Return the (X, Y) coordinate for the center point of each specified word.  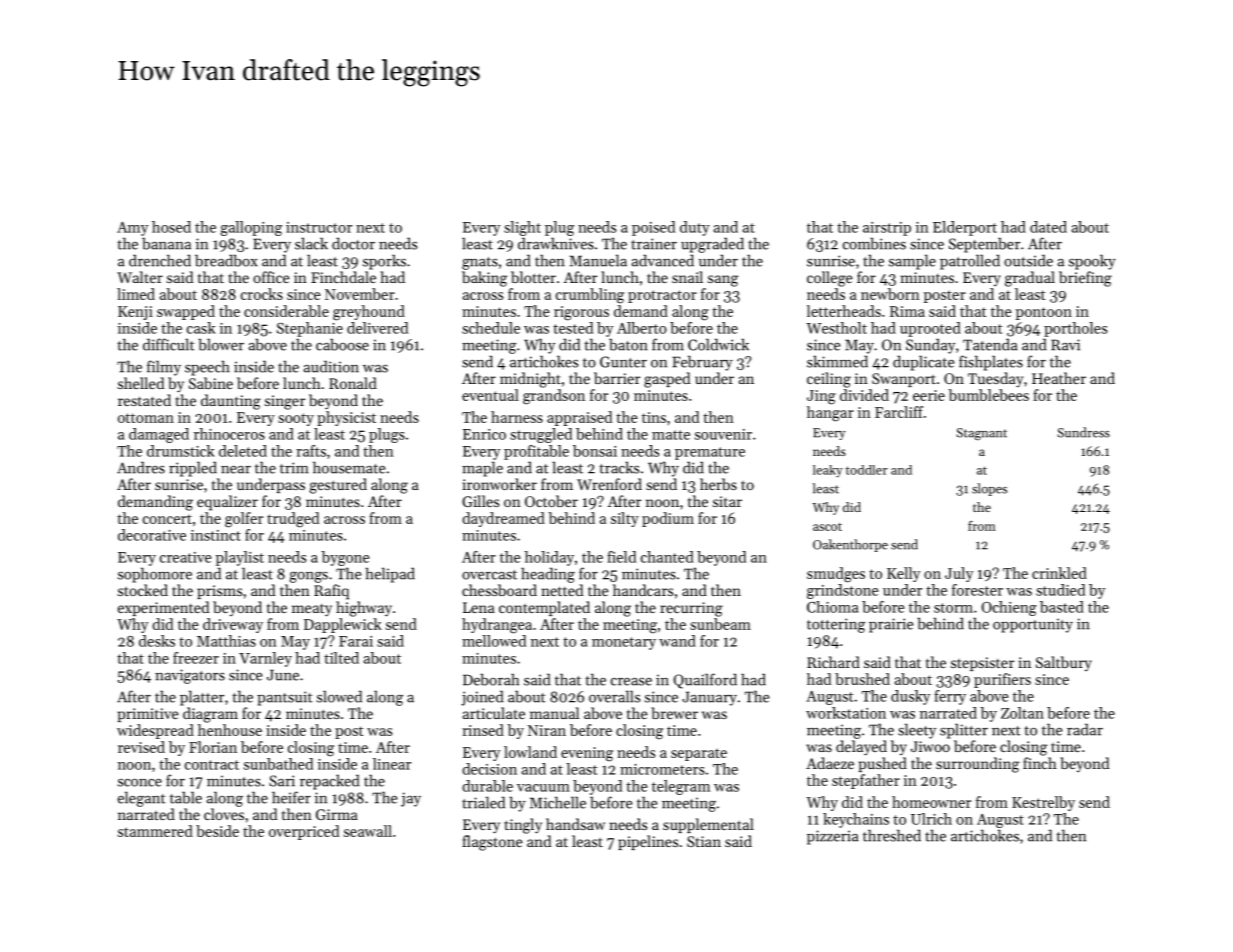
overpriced (304, 832)
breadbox (226, 260)
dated (1048, 227)
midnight (530, 380)
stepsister (982, 664)
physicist (346, 418)
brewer (674, 713)
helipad (390, 575)
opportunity (1033, 625)
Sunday (930, 346)
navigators (190, 676)
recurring (691, 609)
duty (695, 228)
